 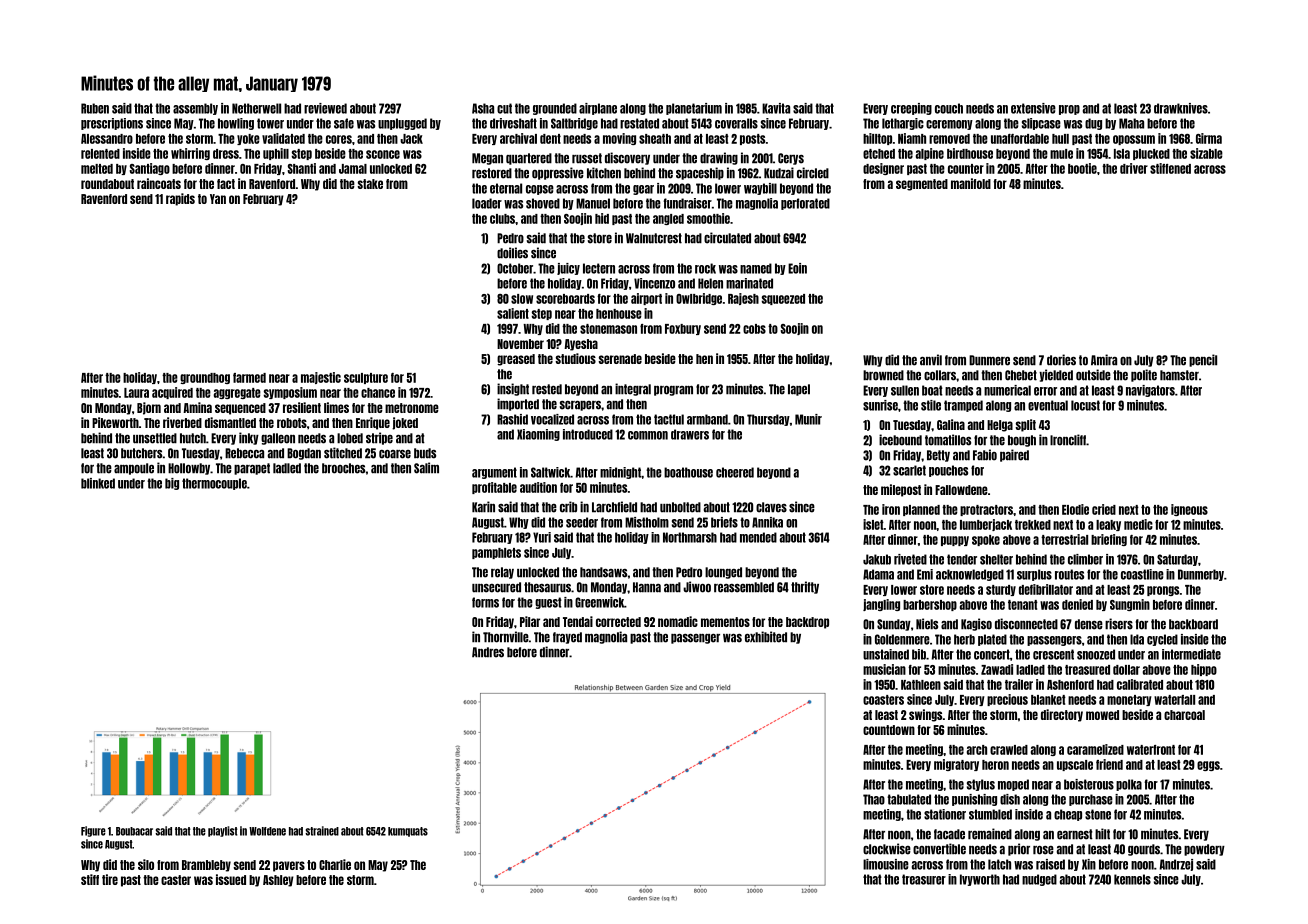 I want to click on eggs, so click(x=1208, y=766).
